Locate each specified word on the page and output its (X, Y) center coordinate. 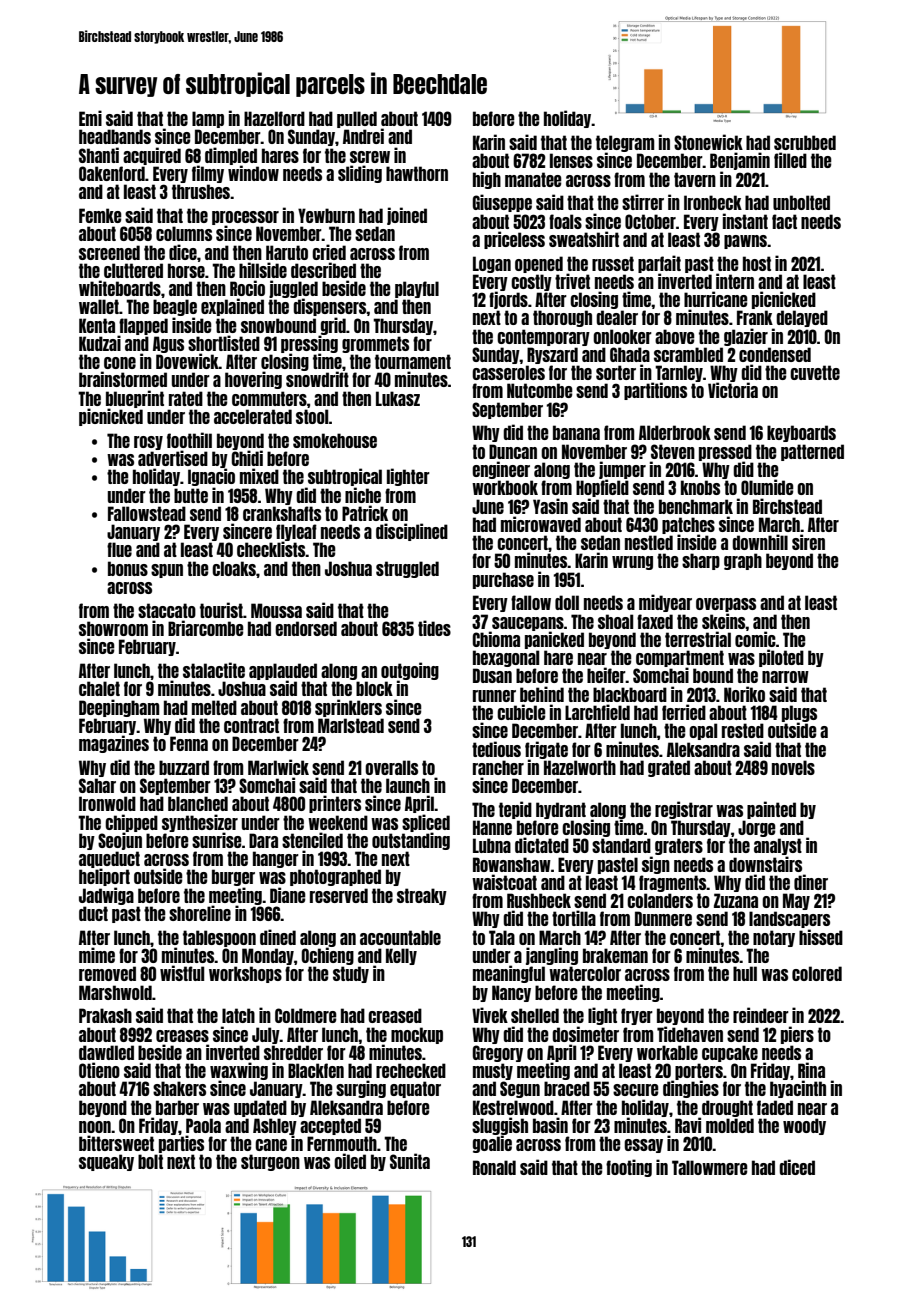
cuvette (815, 372)
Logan (492, 264)
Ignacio (211, 477)
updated (260, 1108)
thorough (562, 318)
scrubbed (805, 142)
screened (109, 252)
